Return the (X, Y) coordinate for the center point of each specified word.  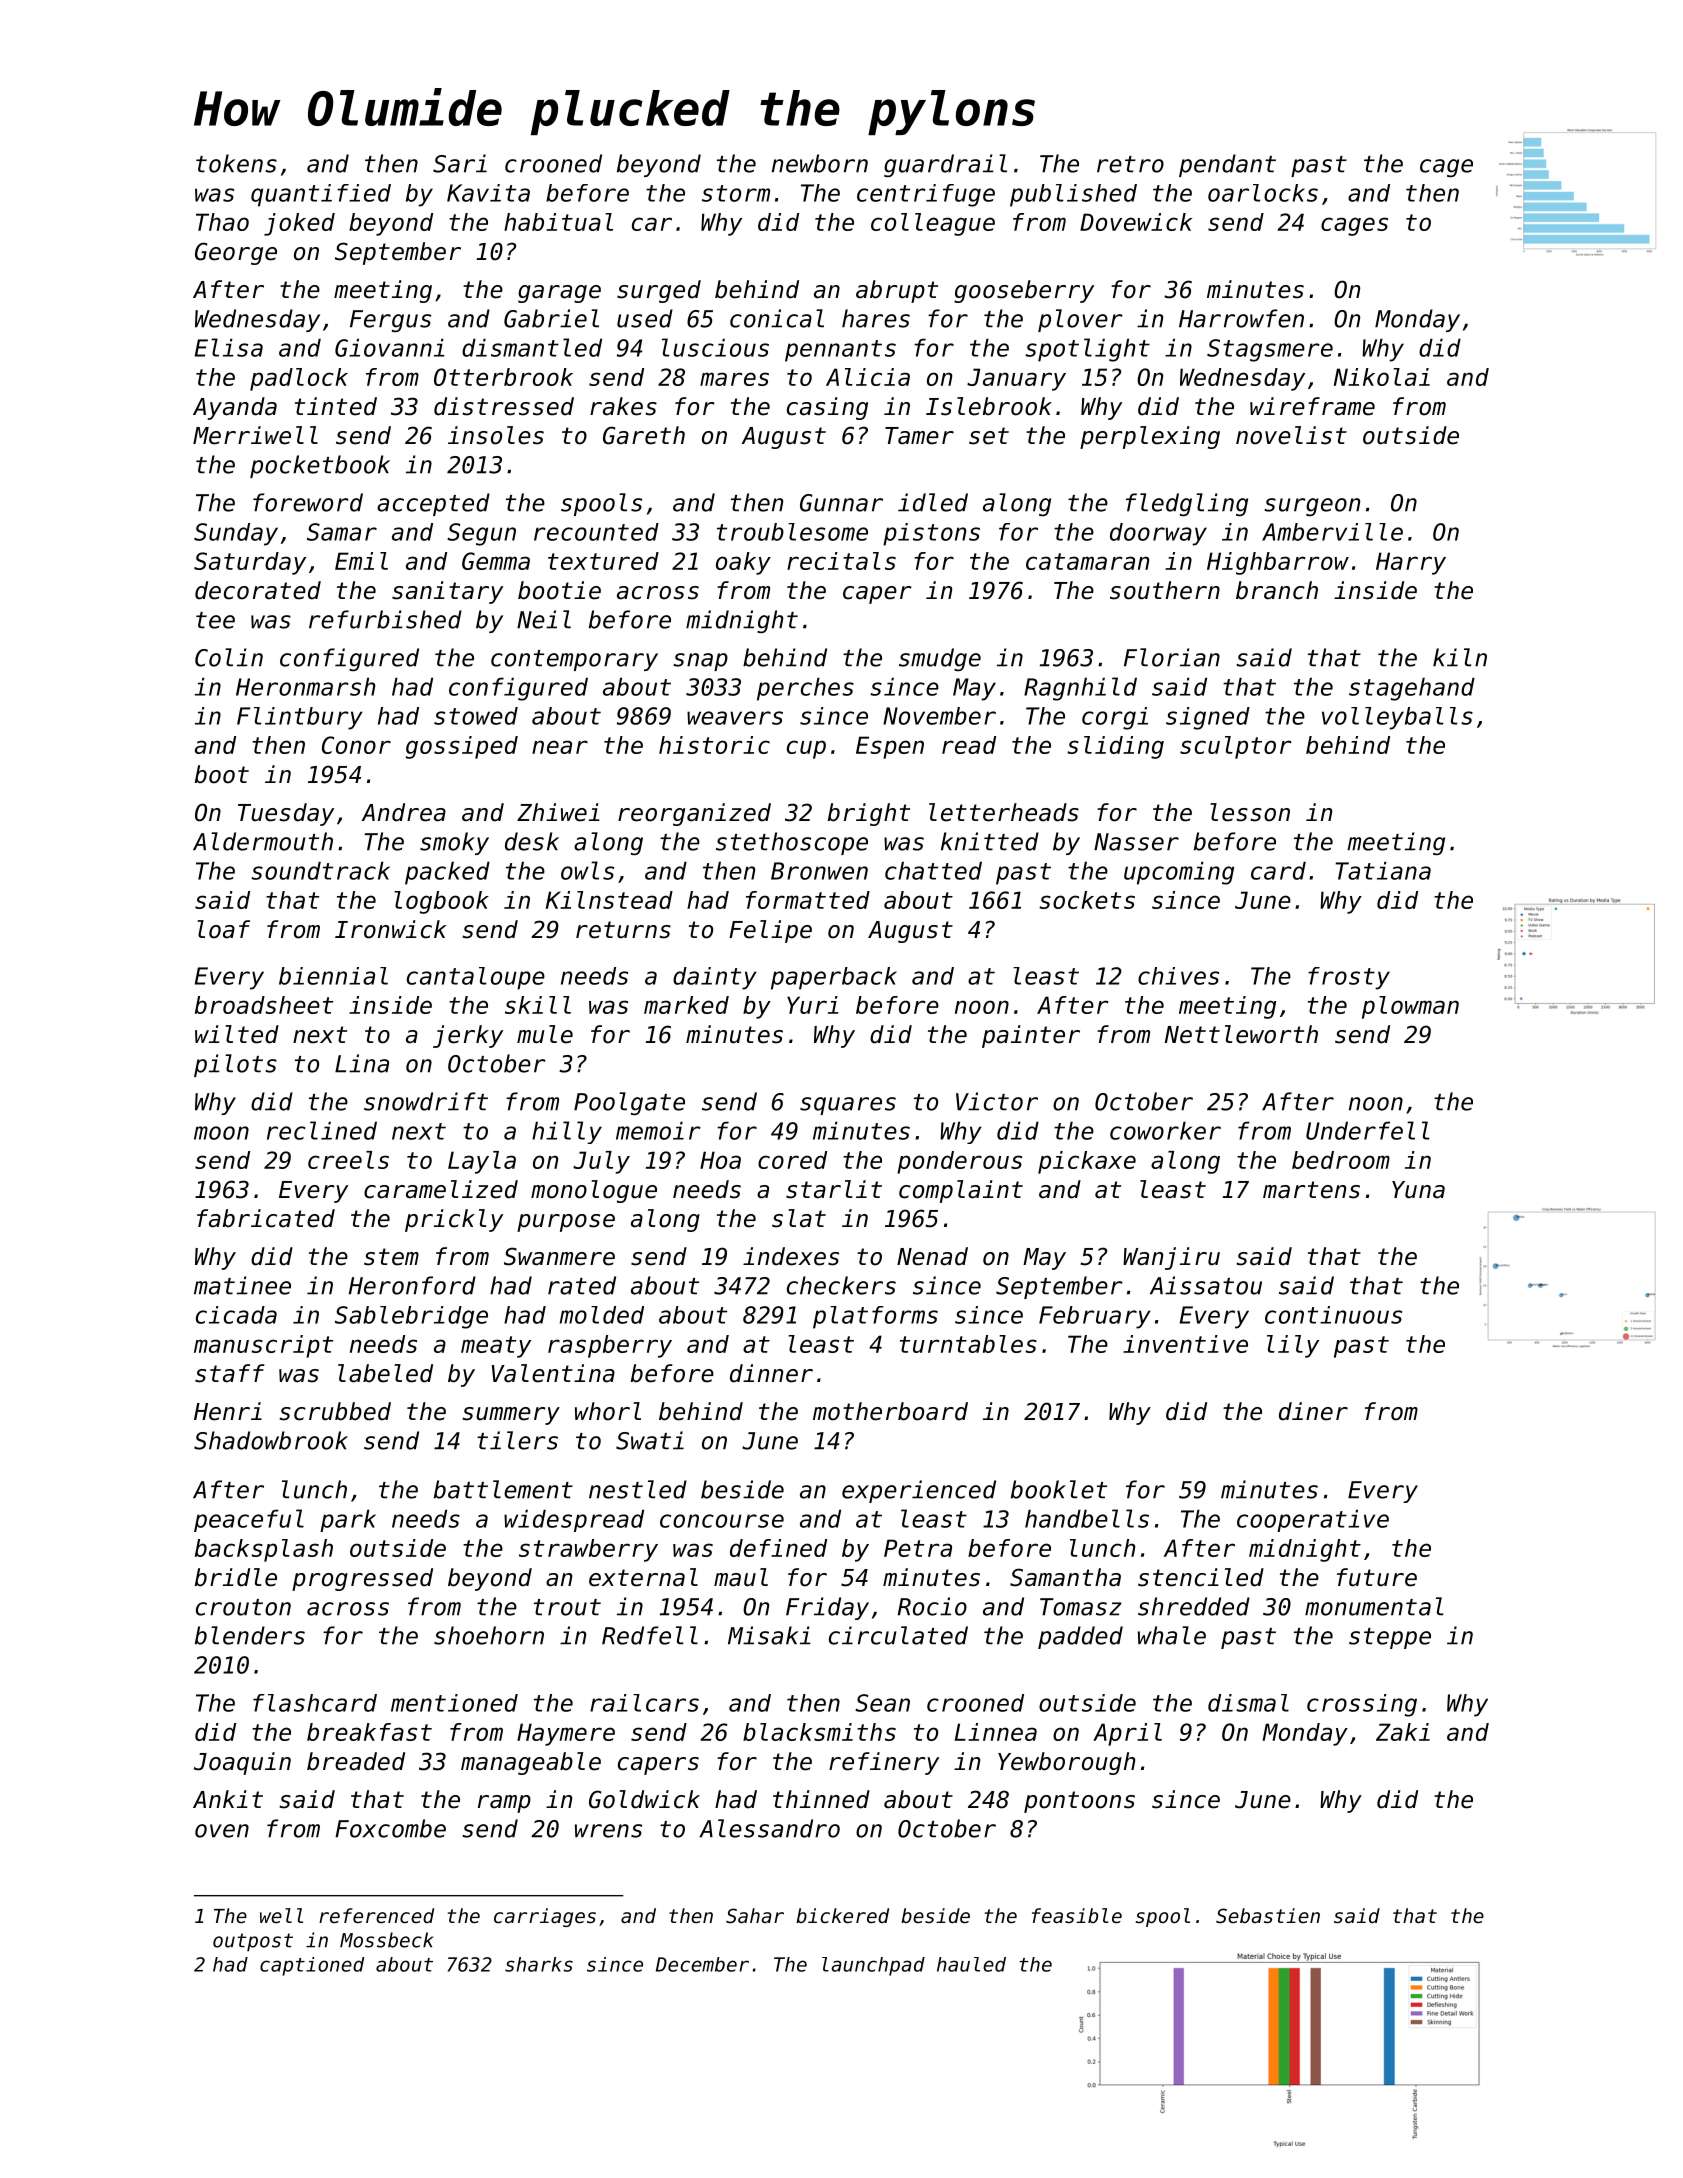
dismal (1248, 1703)
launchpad (873, 1966)
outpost (253, 1942)
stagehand (1412, 689)
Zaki (1403, 1732)
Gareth (644, 435)
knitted (990, 841)
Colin (229, 657)
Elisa (229, 347)
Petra (918, 1548)
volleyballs (1397, 718)
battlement (503, 1489)
